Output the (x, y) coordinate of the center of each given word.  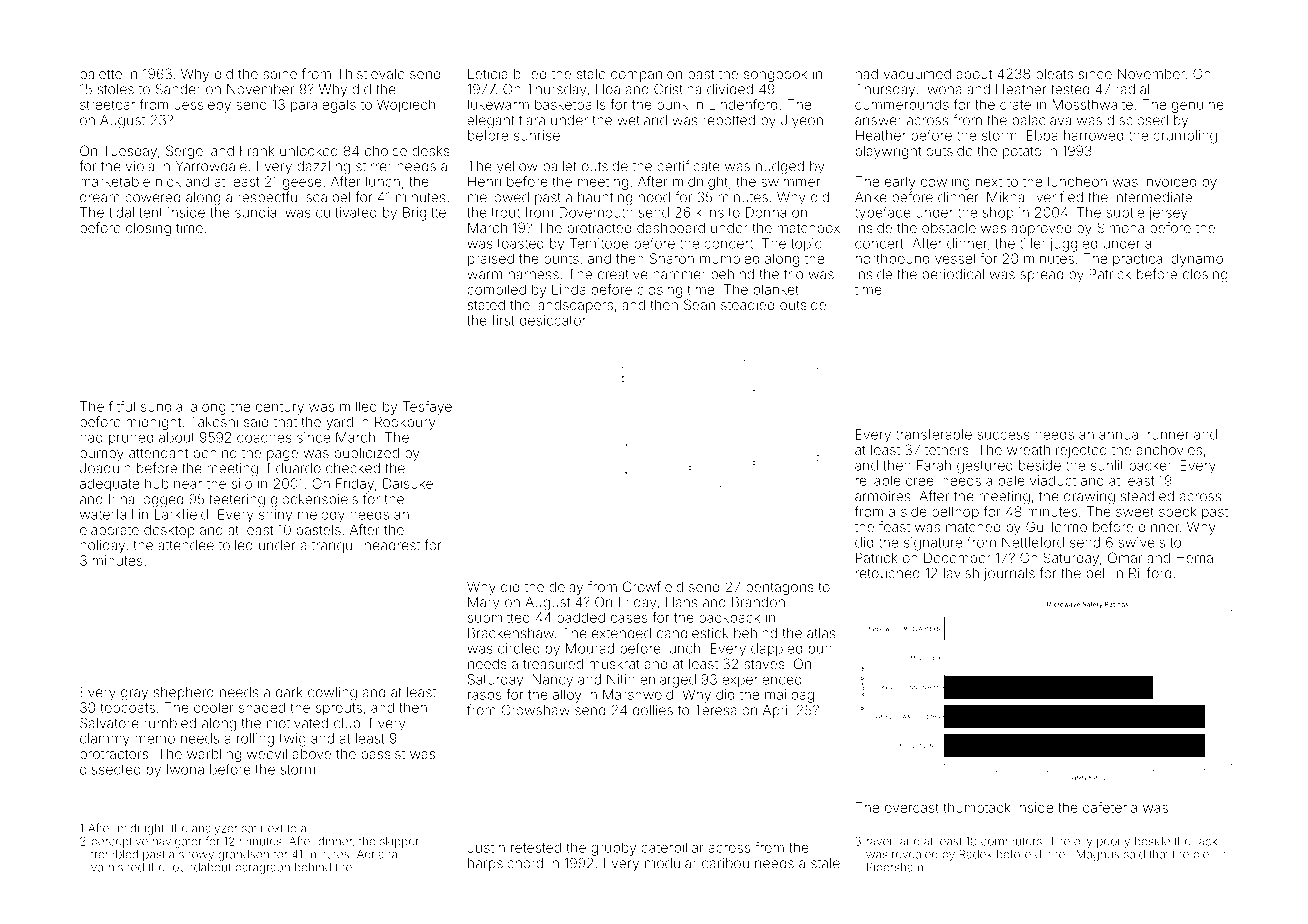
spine (280, 75)
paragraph (263, 868)
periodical (953, 275)
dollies (653, 710)
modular (671, 863)
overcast (912, 808)
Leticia (488, 73)
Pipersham (895, 868)
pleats (1054, 75)
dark (289, 692)
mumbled (729, 258)
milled (358, 406)
